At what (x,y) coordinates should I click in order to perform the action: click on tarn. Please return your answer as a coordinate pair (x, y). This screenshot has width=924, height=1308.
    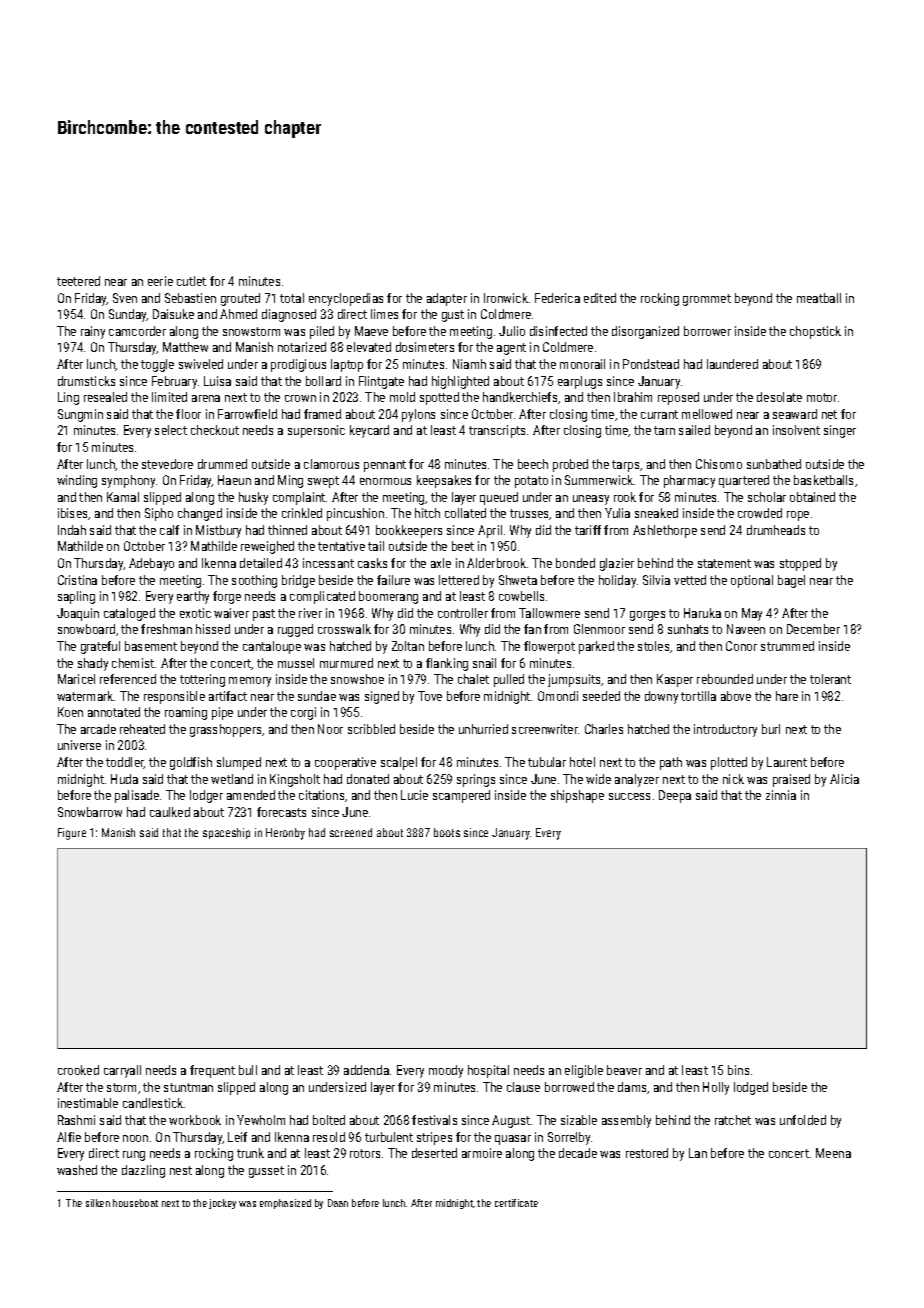
    Looking at the image, I should click on (664, 430).
